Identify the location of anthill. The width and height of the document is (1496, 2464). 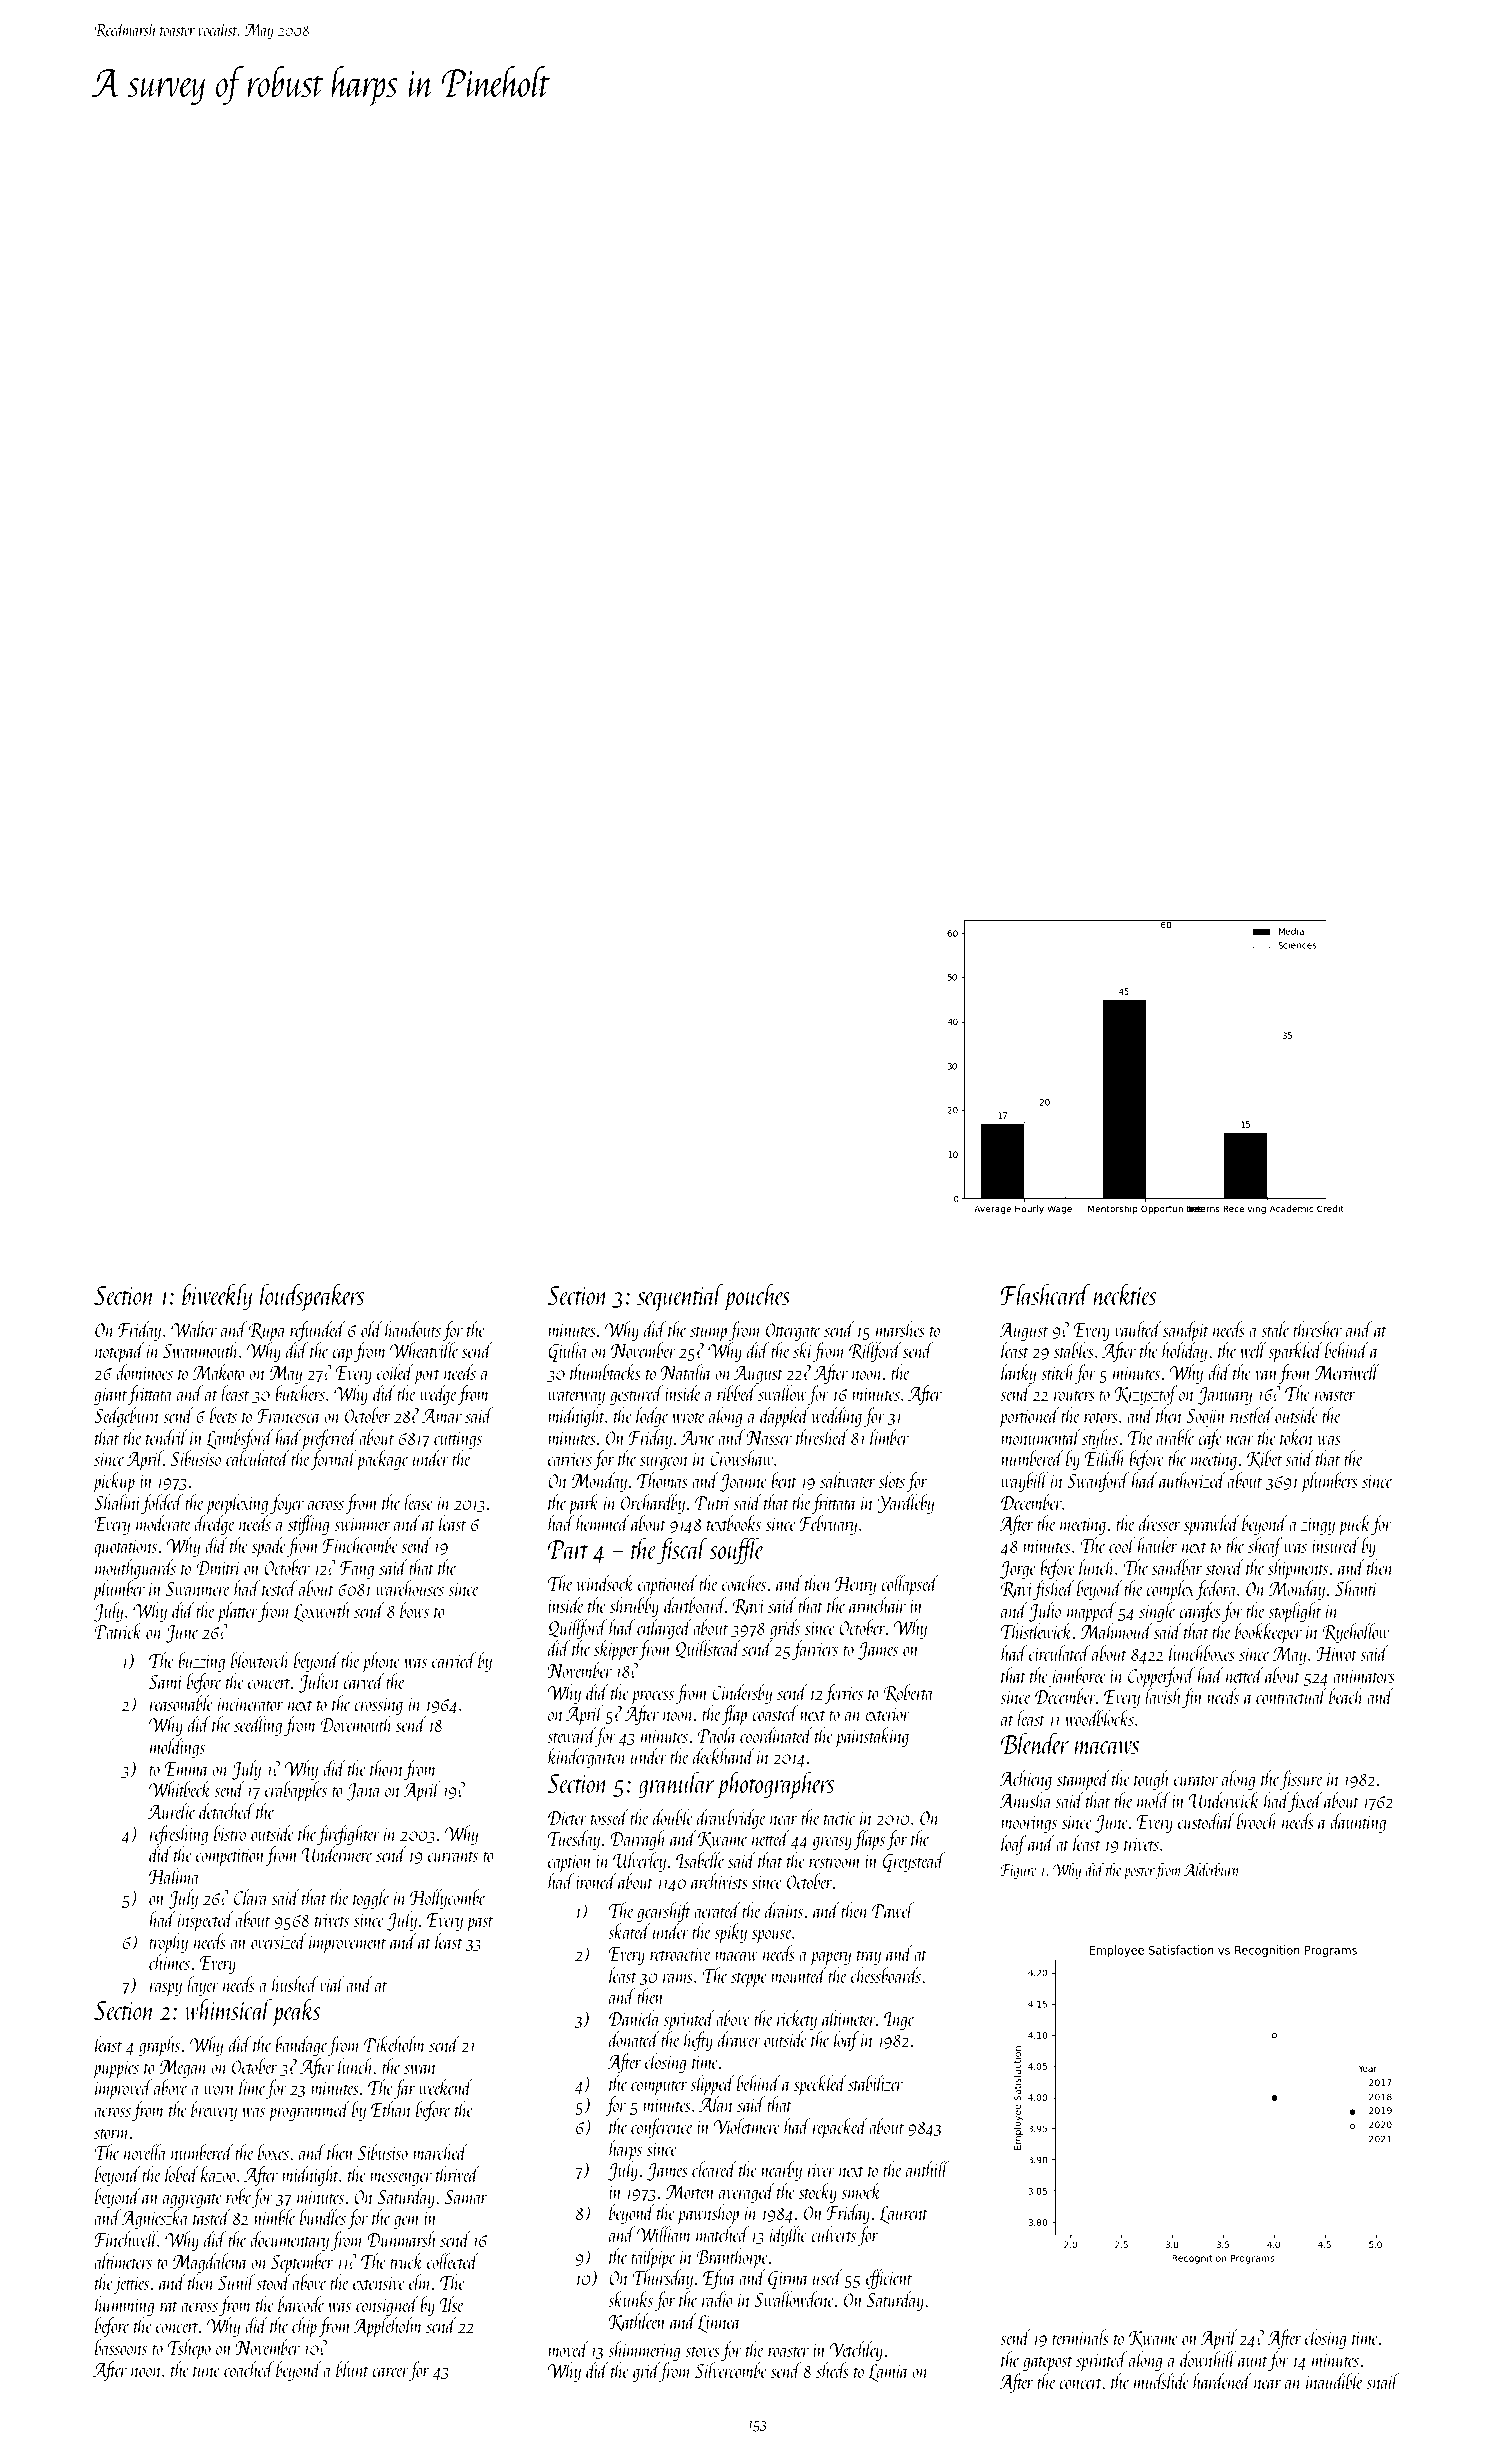
(927, 2169).
